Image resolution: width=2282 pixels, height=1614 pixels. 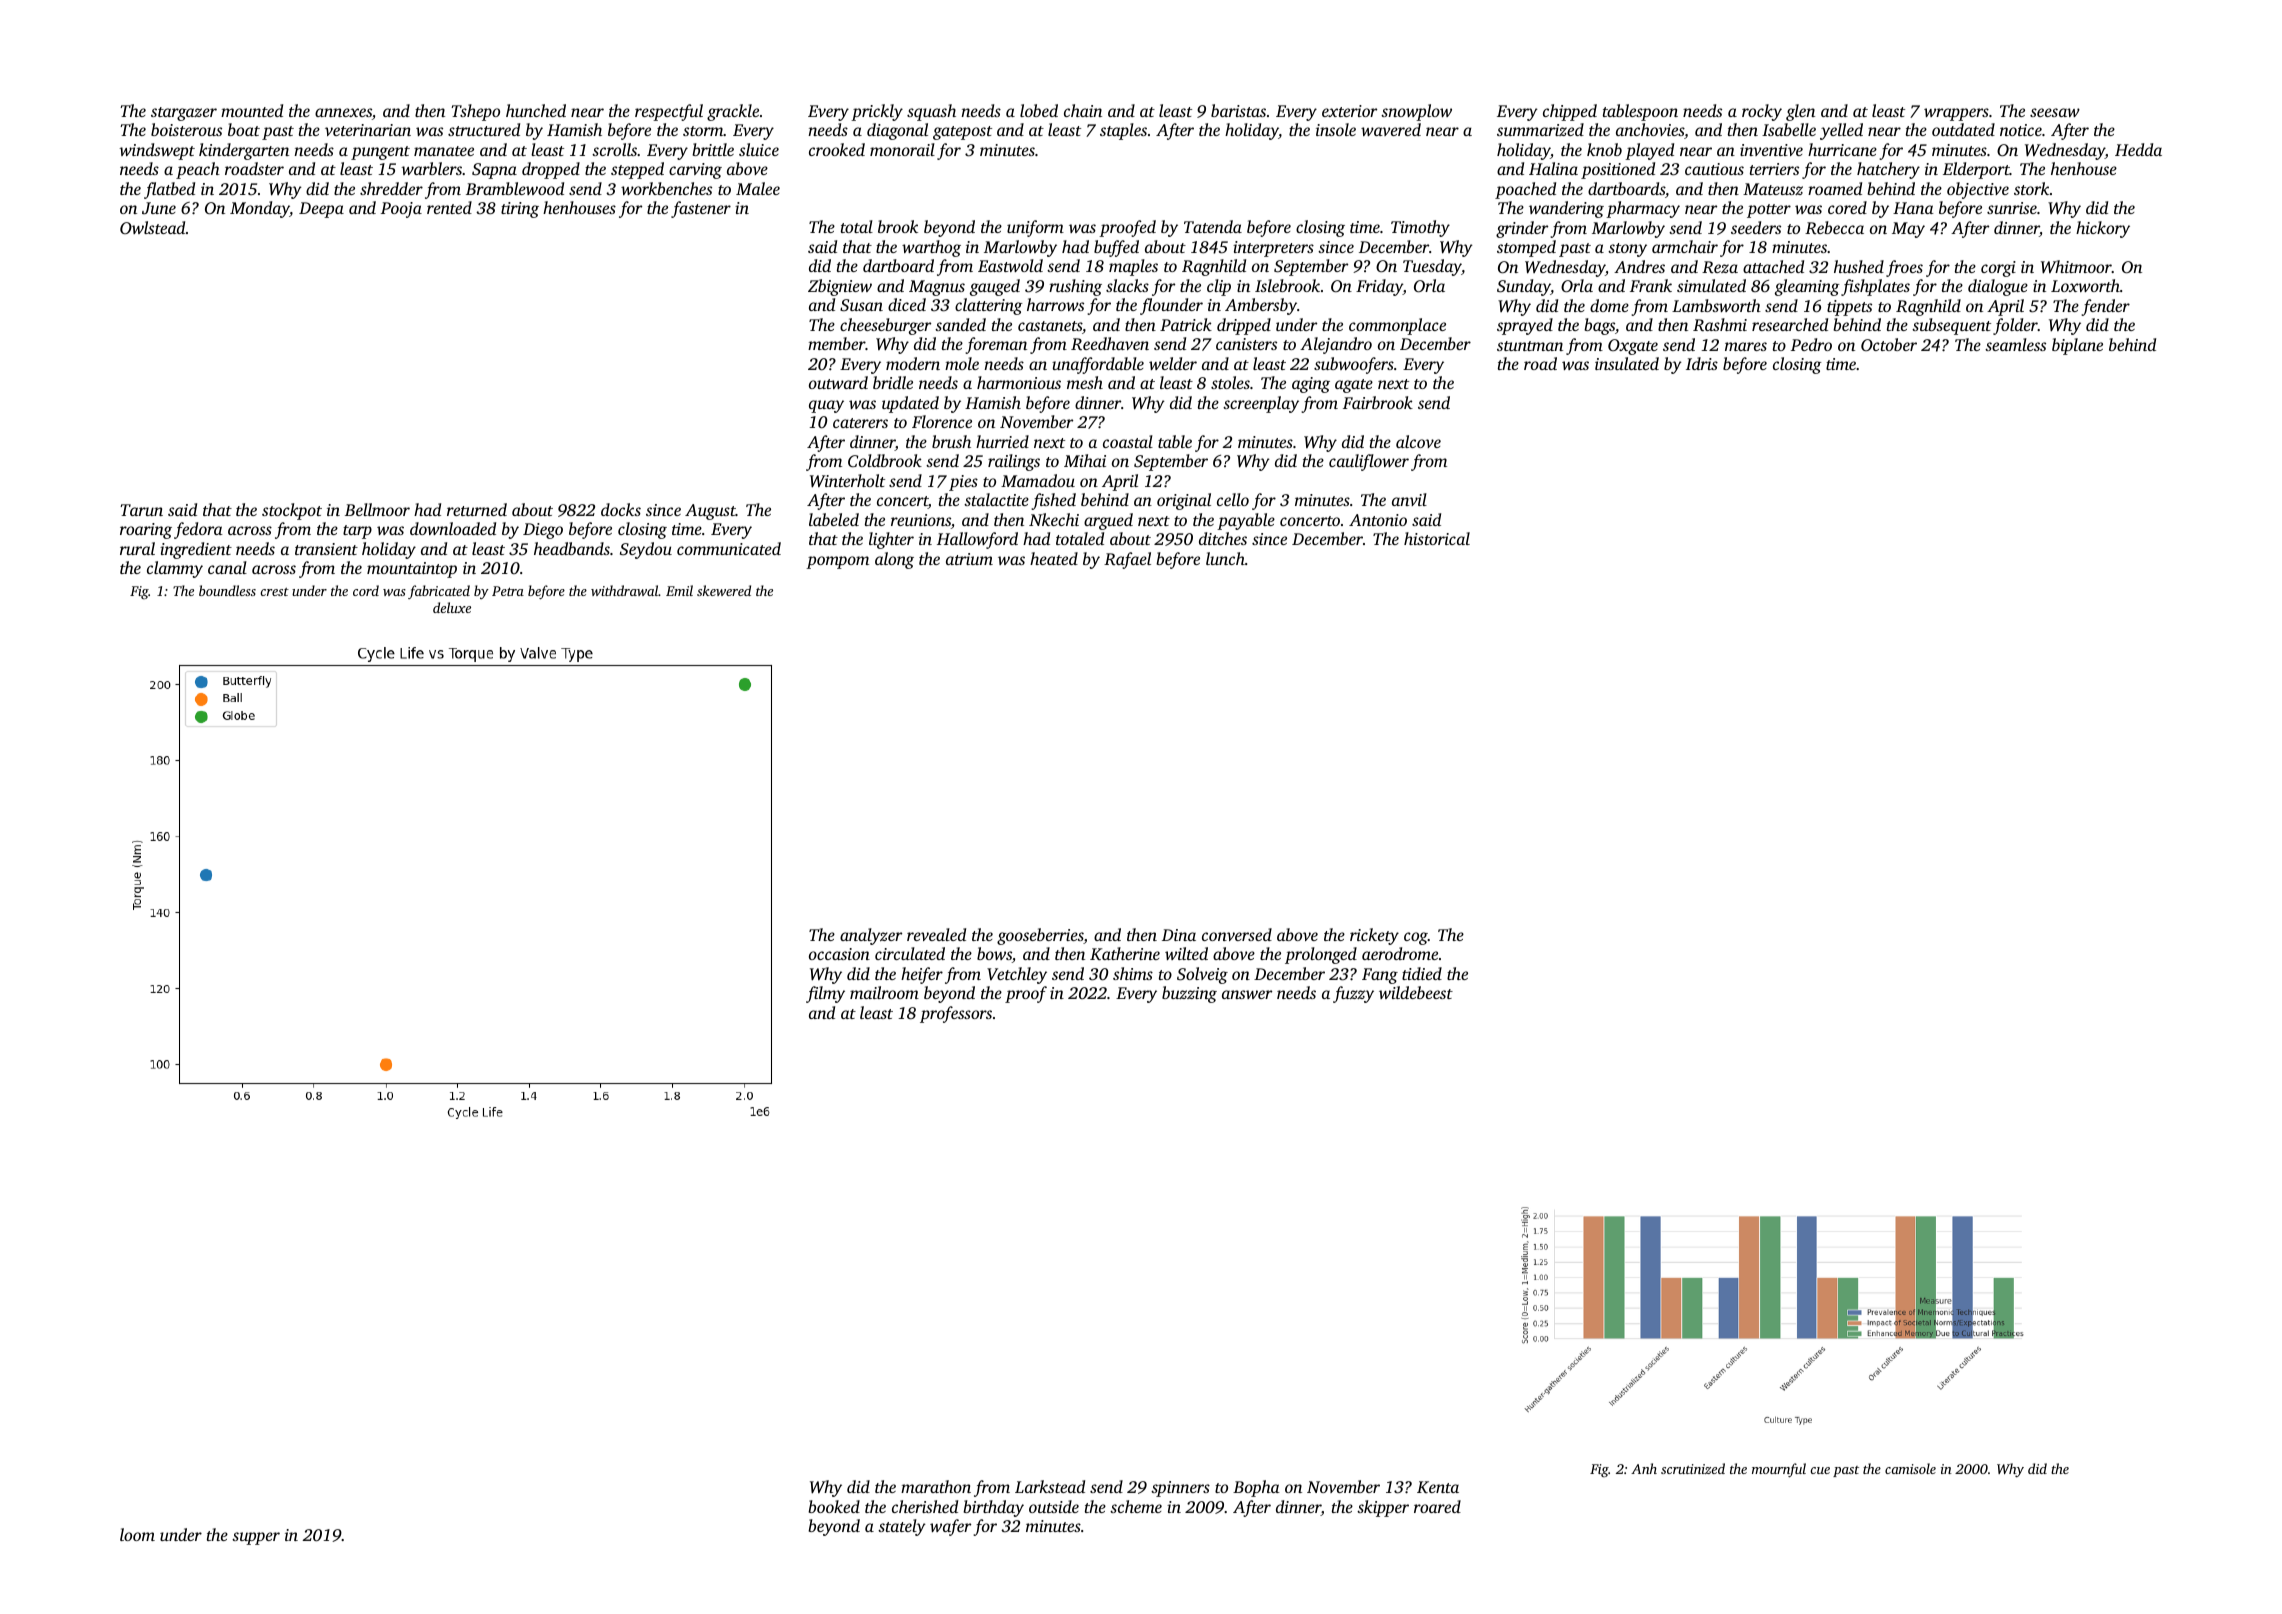 What do you see at coordinates (252, 110) in the screenshot?
I see `mounted` at bounding box center [252, 110].
